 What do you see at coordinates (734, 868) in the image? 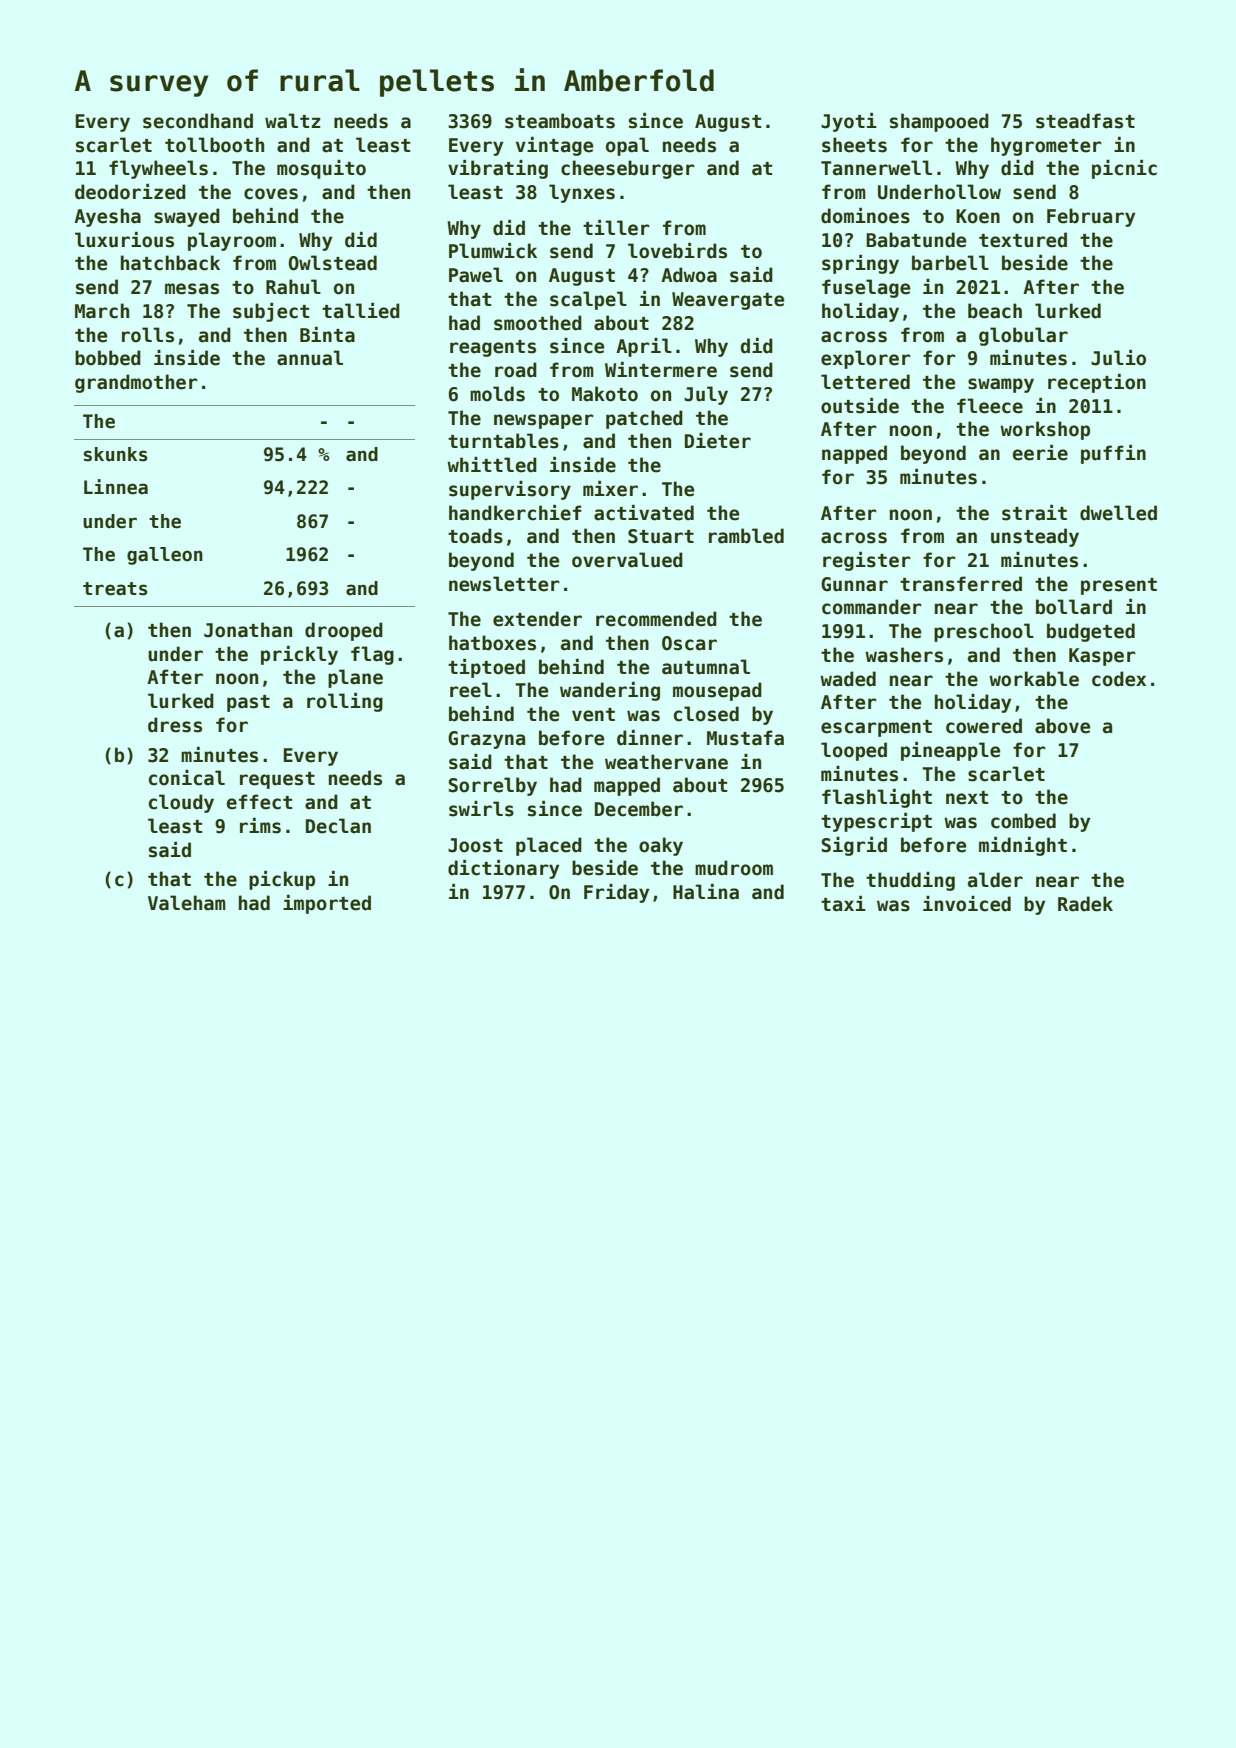
I see `mudroom` at bounding box center [734, 868].
